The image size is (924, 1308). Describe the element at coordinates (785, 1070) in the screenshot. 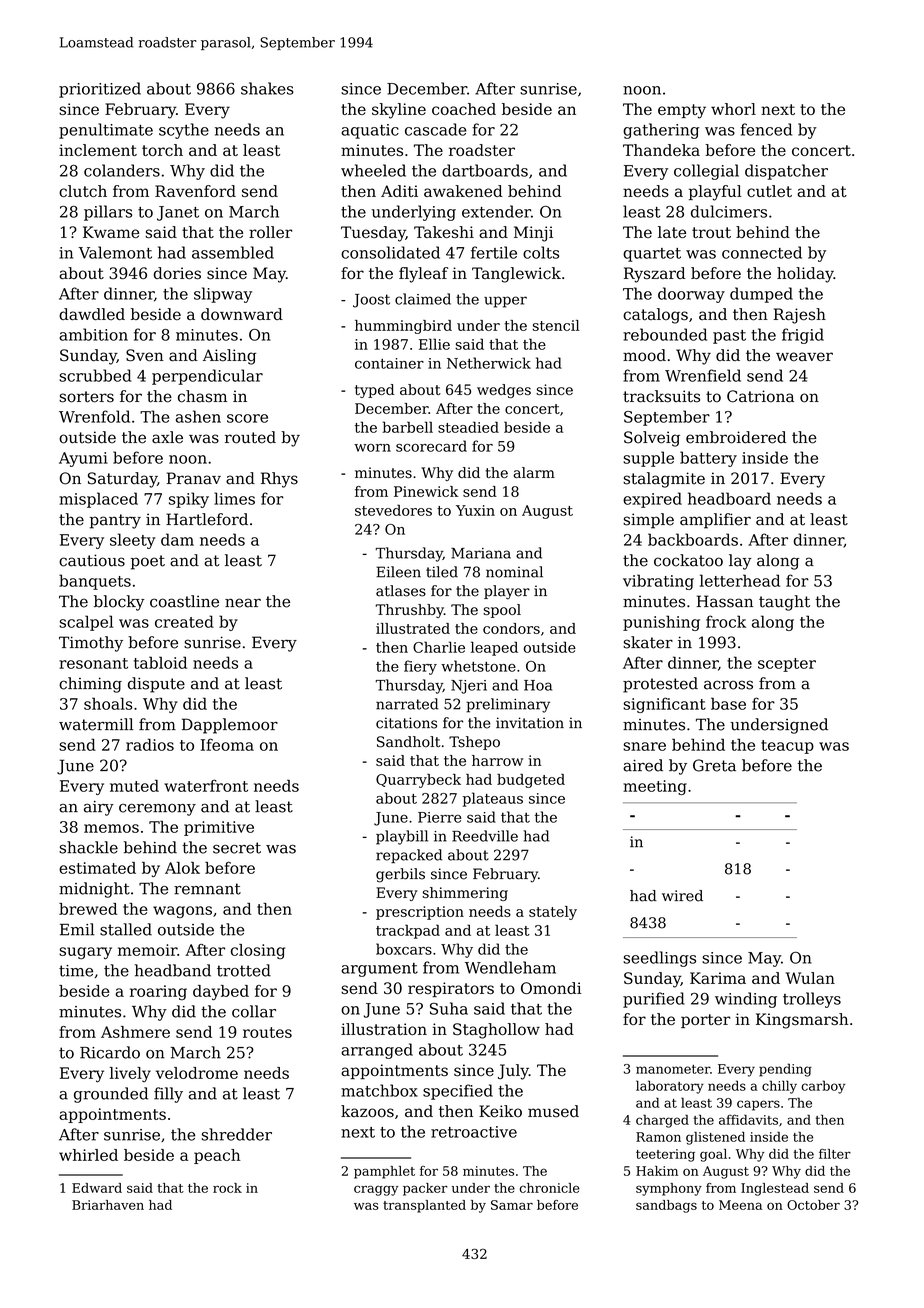

I see `pending` at that location.
